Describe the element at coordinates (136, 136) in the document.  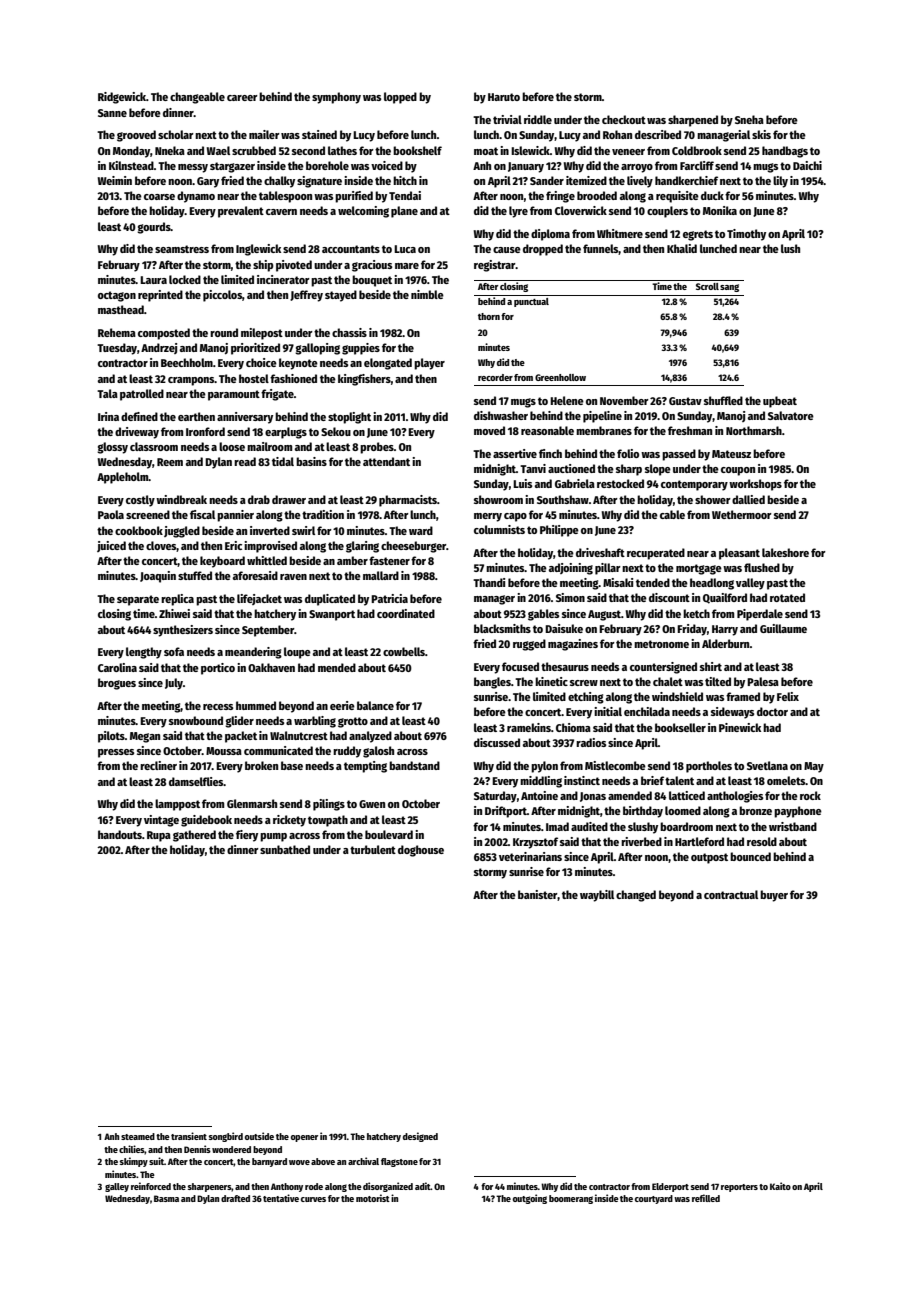
I see `grooved` at that location.
